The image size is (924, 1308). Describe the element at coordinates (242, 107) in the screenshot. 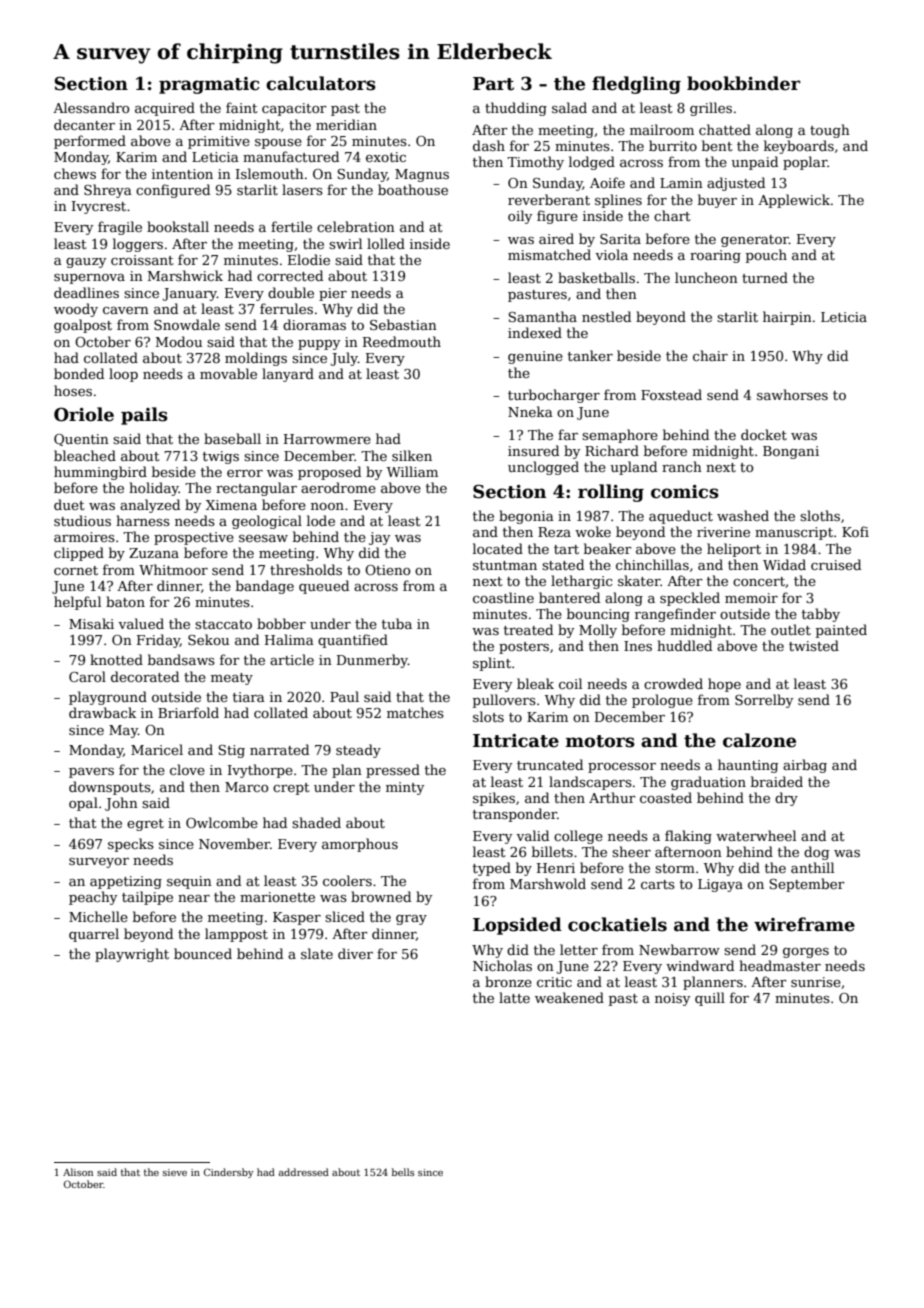

I see `faint` at that location.
